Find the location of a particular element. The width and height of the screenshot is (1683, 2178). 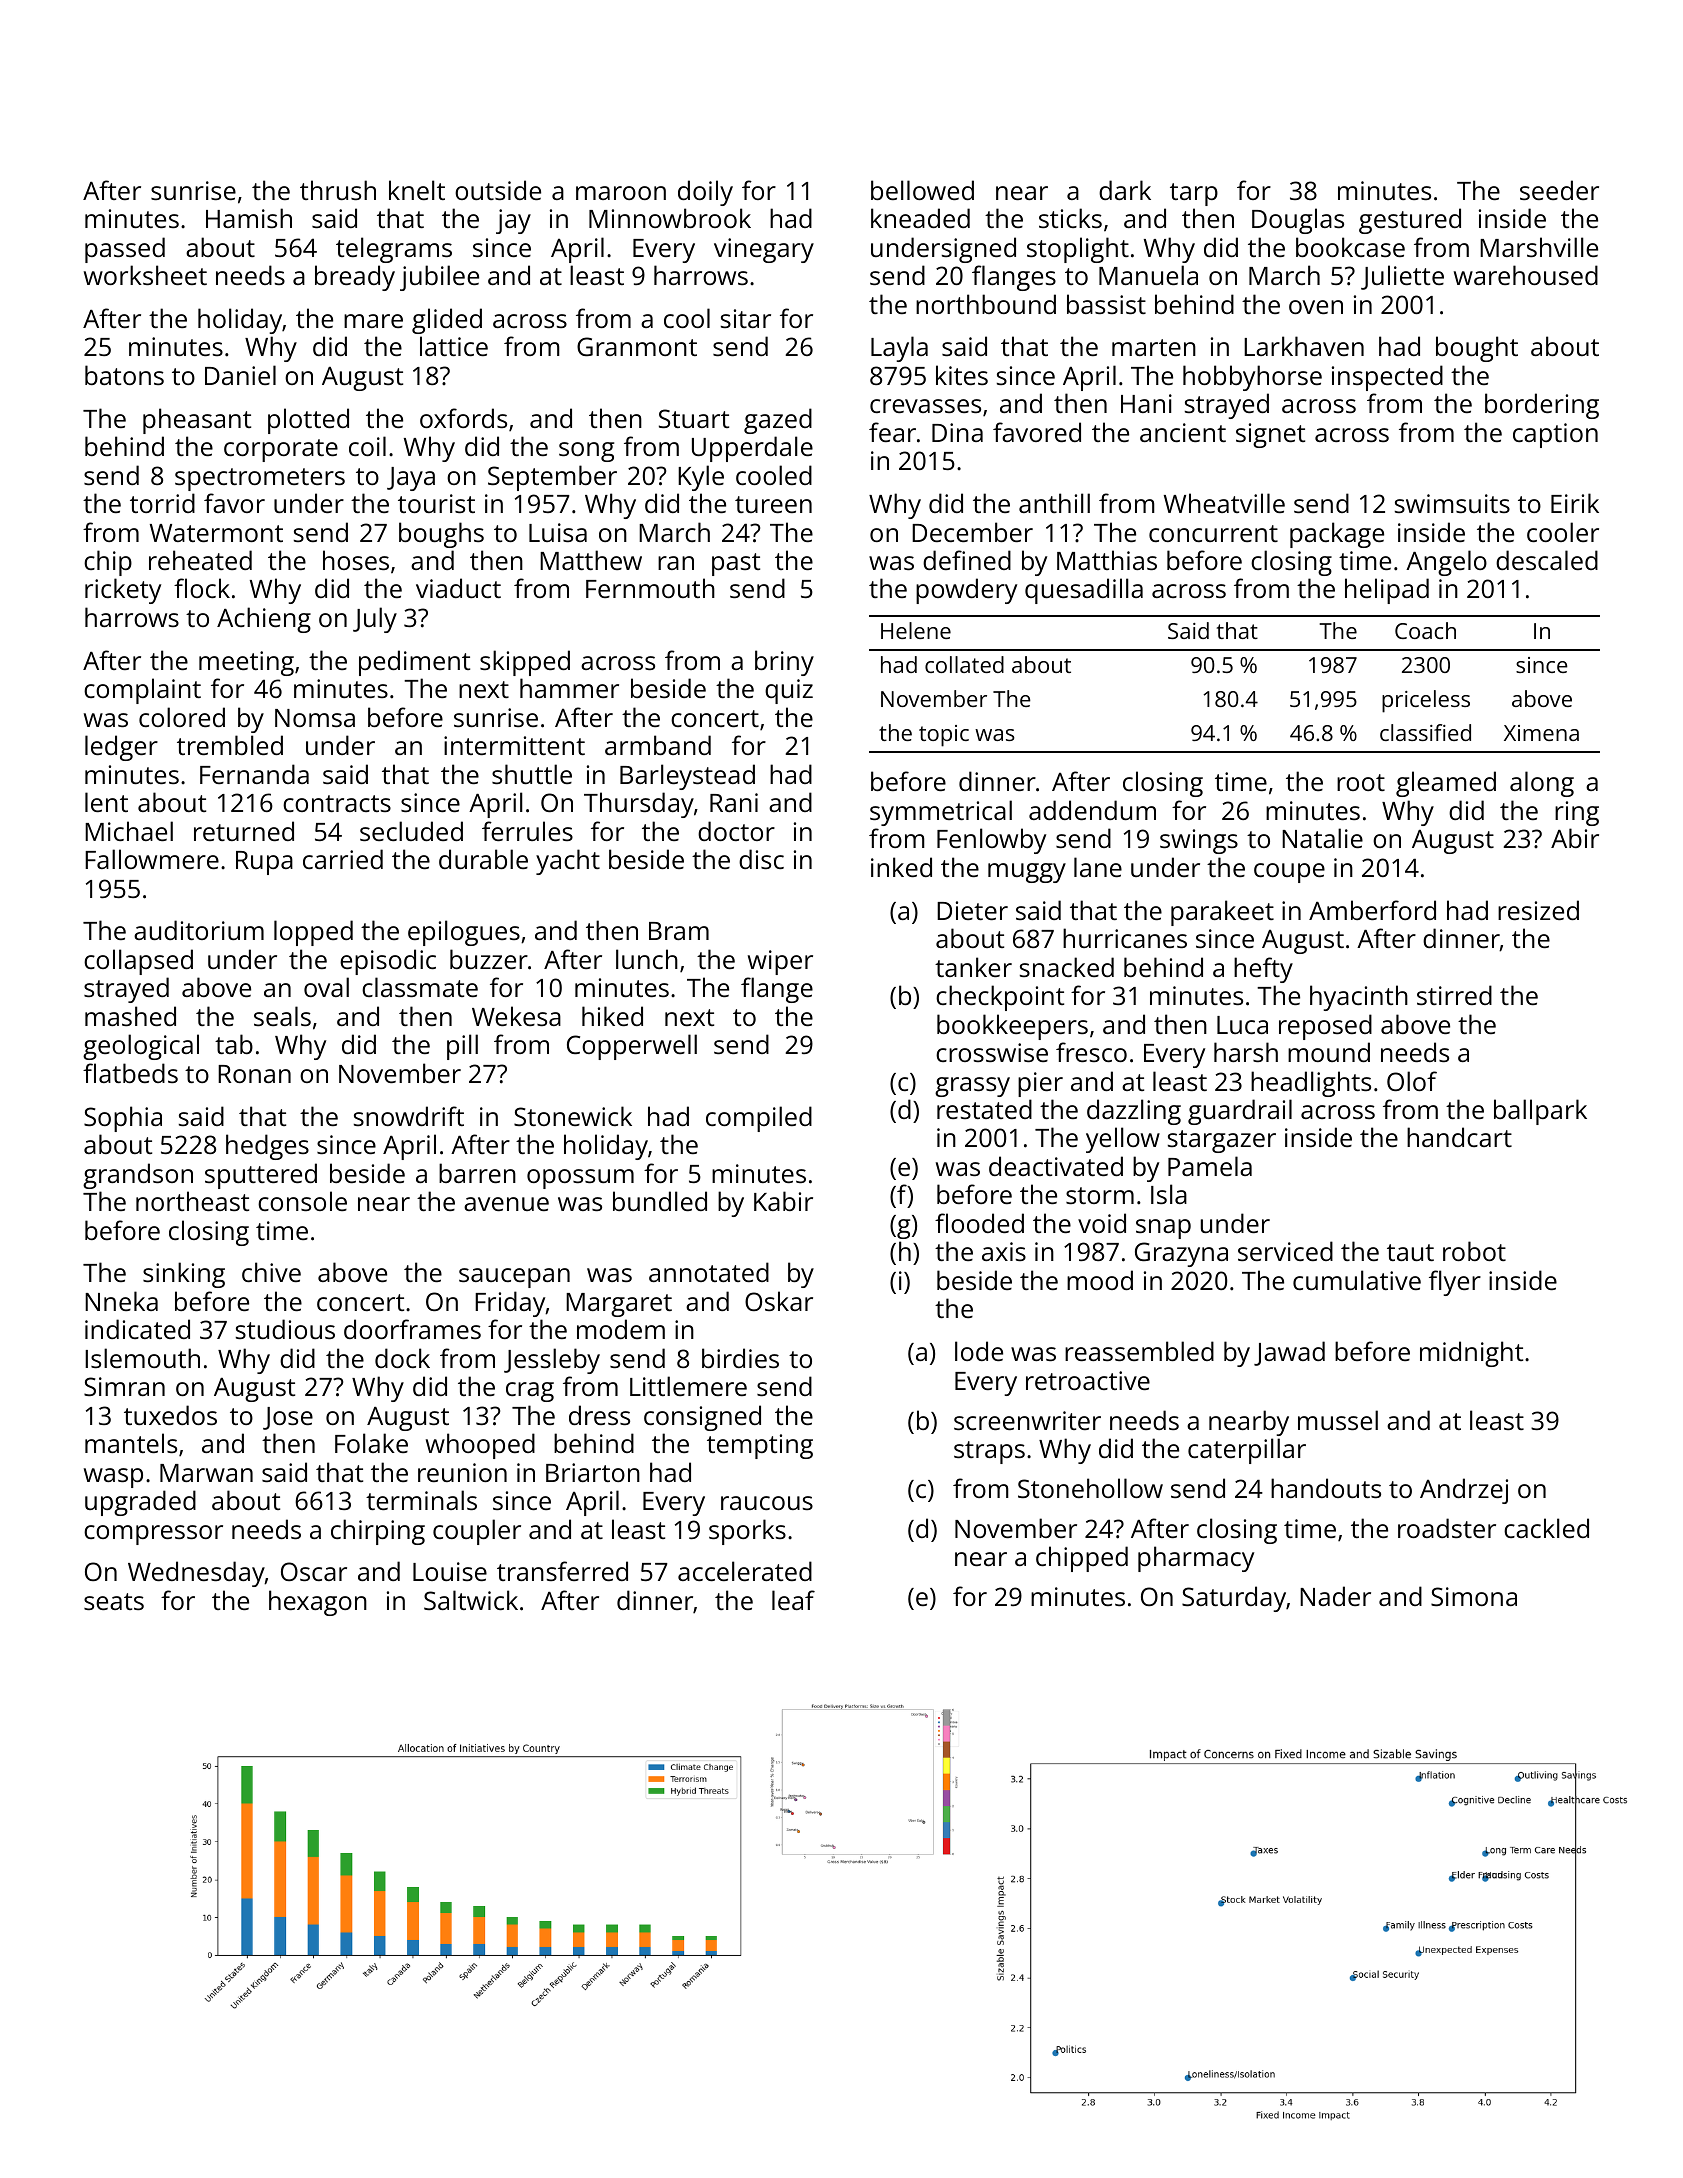

chive is located at coordinates (271, 1272).
